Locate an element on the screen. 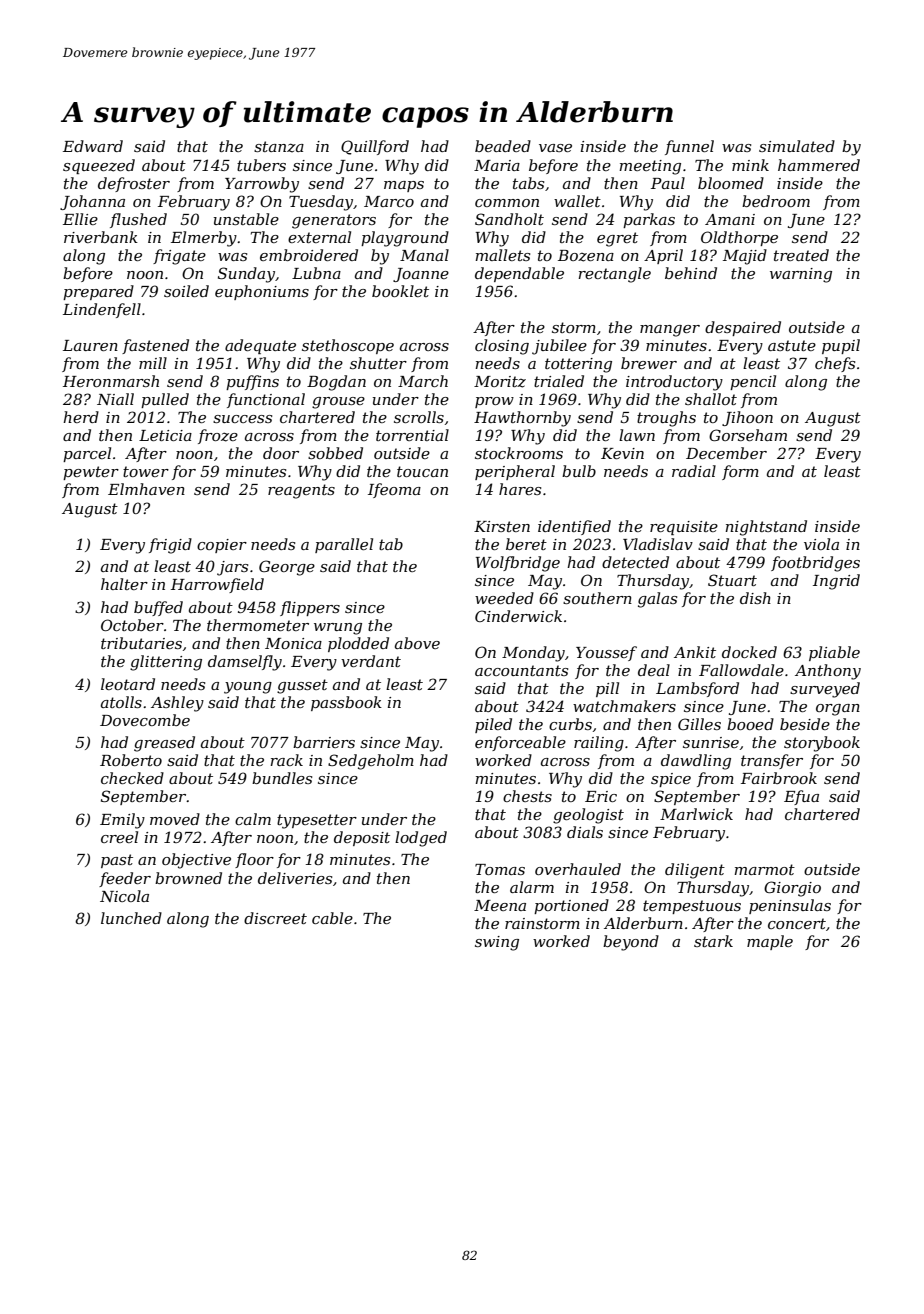  funnel is located at coordinates (689, 147).
